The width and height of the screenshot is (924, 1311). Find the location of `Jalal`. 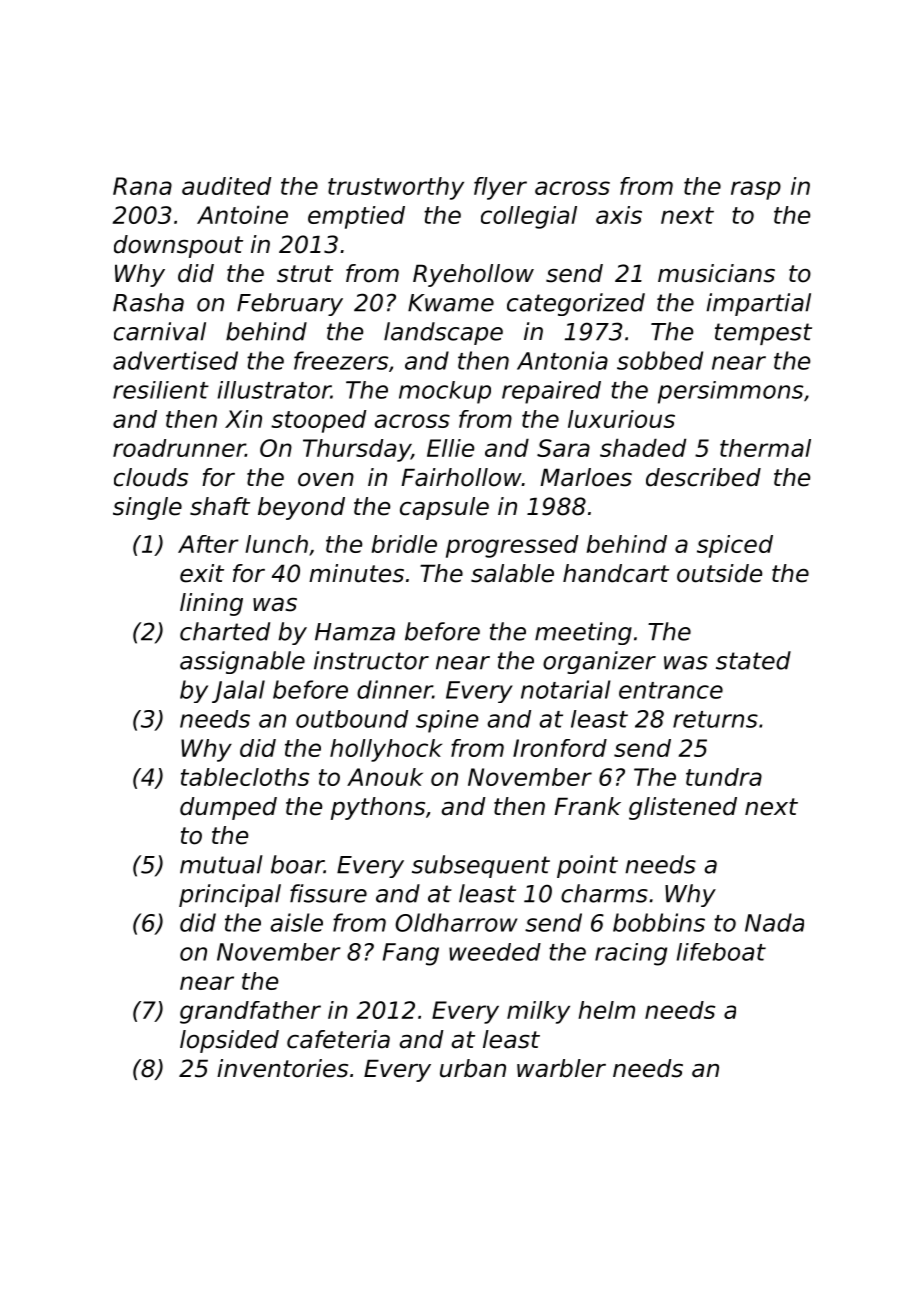

Jalal is located at coordinates (238, 691).
